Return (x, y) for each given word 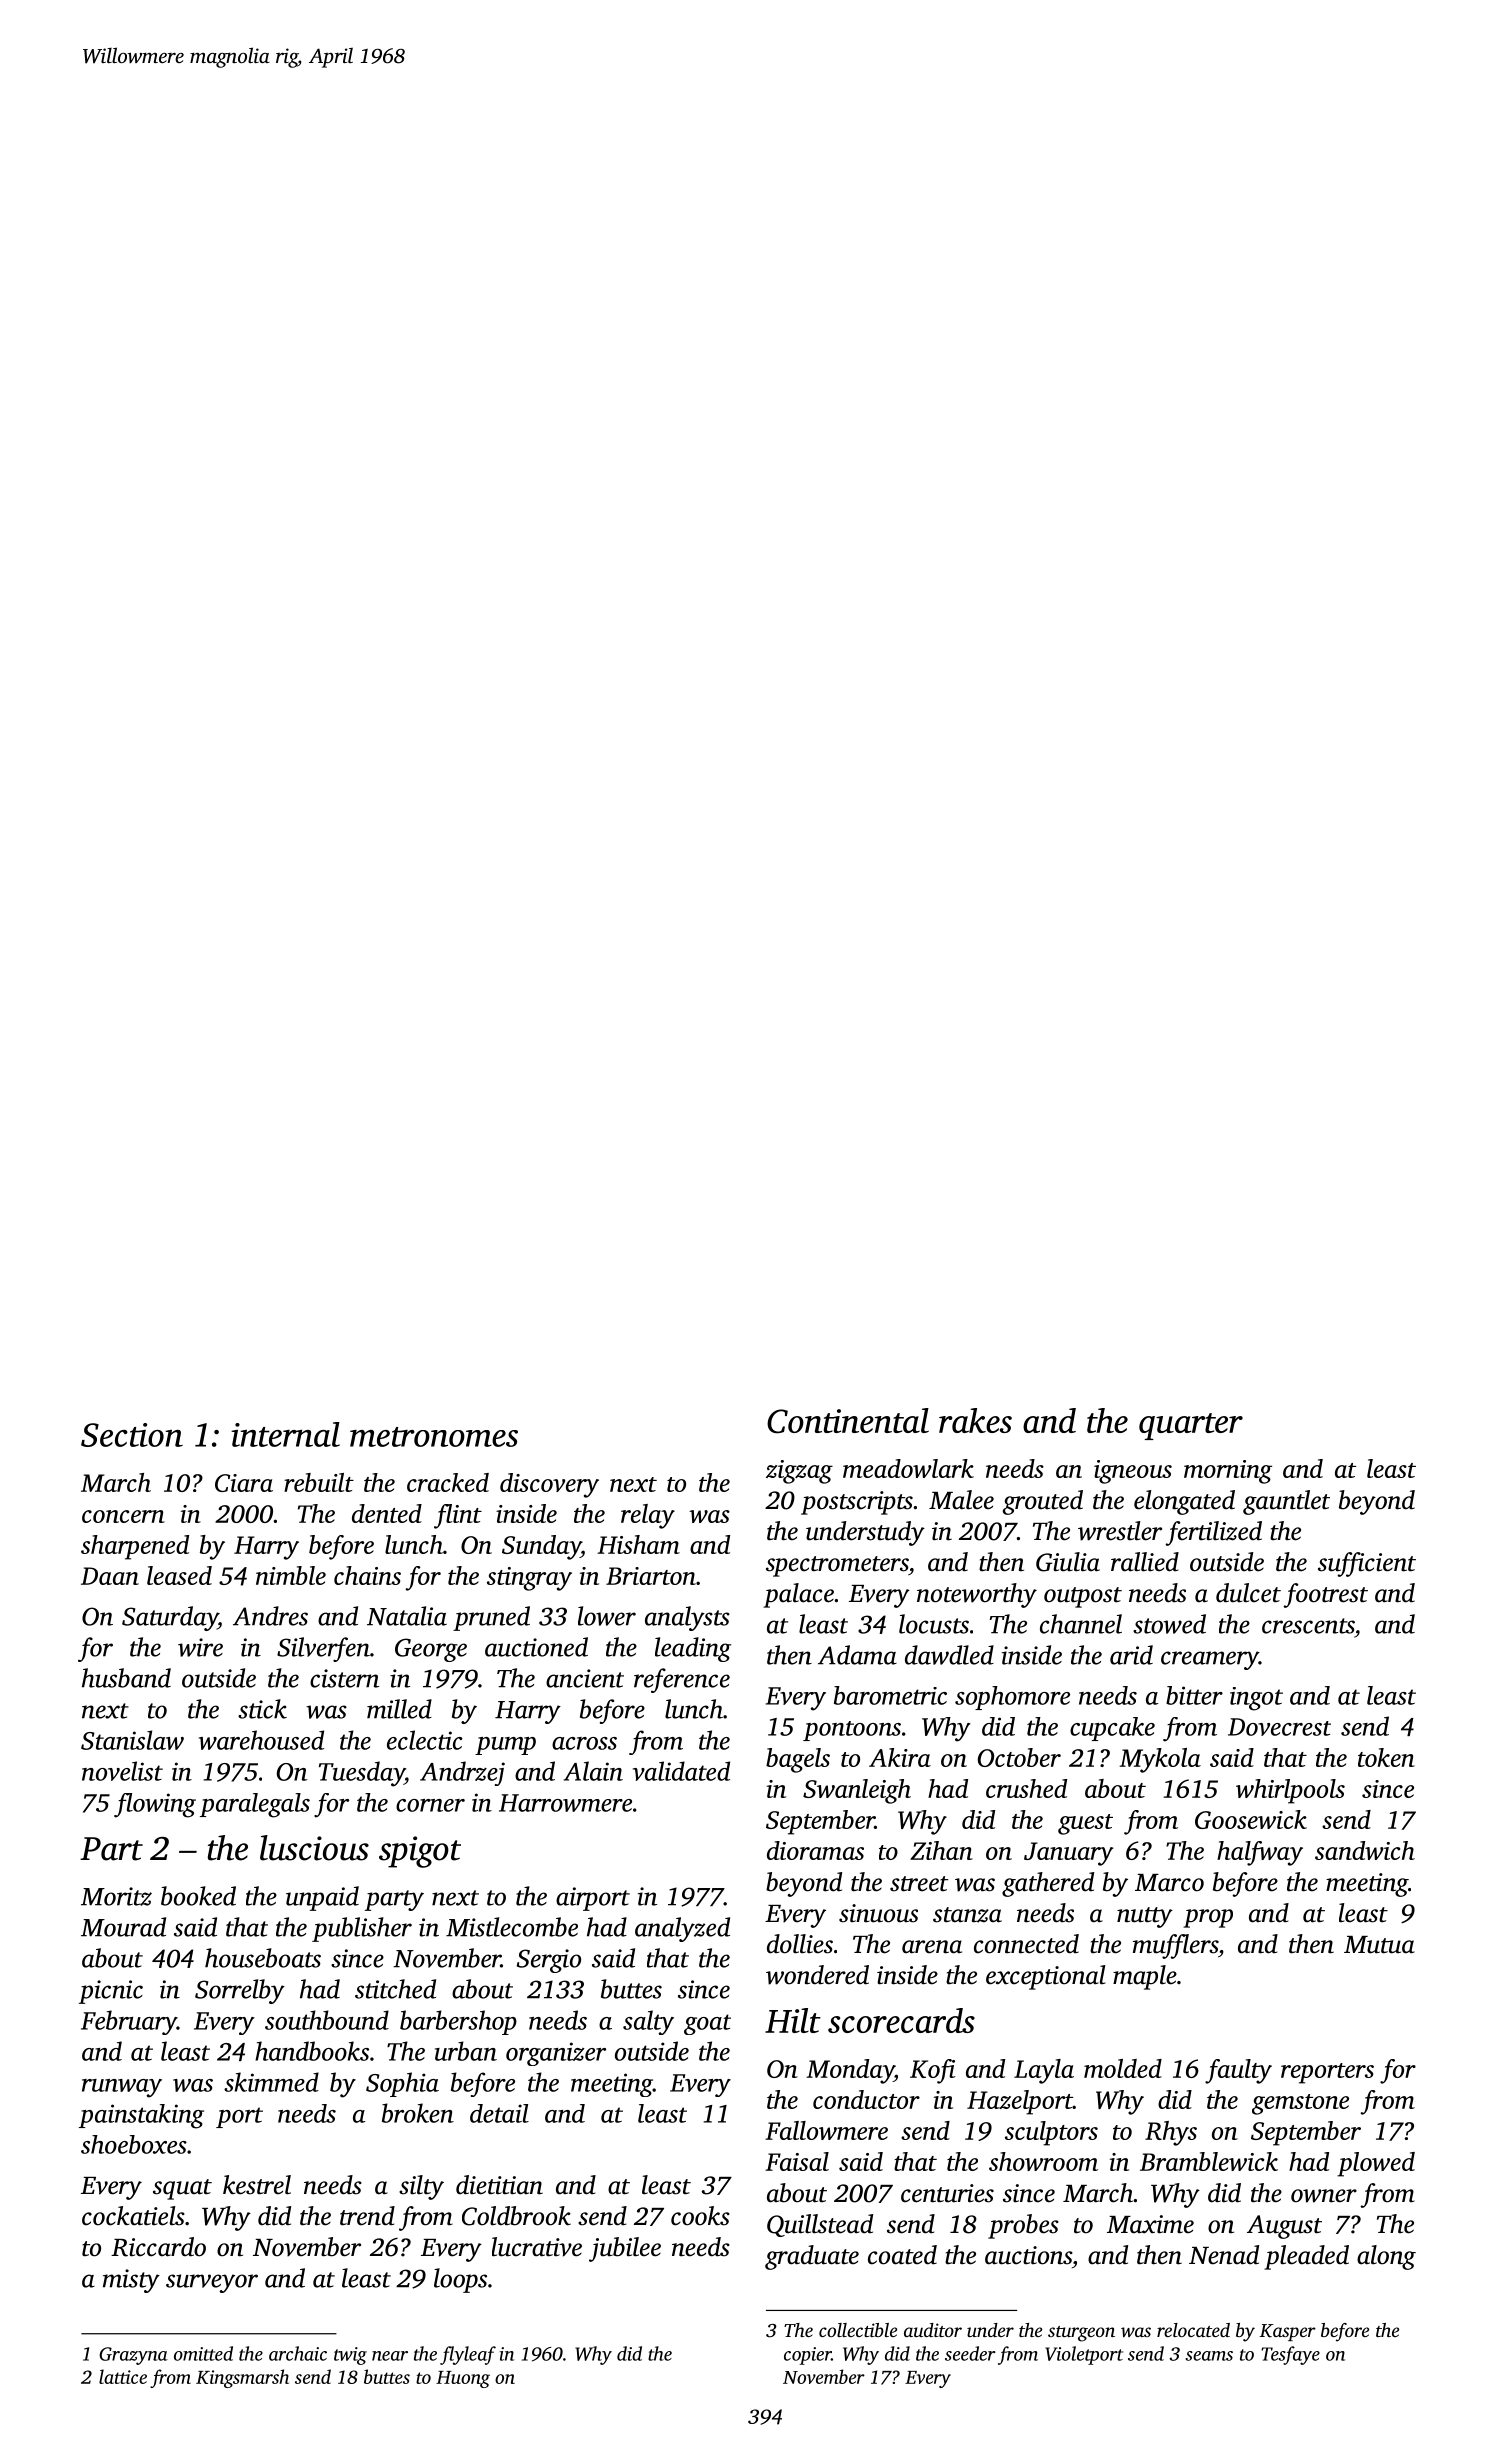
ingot (1256, 1699)
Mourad (123, 1927)
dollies (800, 1944)
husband (126, 1678)
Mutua (1379, 1945)
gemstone (1300, 2104)
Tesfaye (1290, 2355)
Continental (848, 1421)
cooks (700, 2216)
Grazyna (133, 2356)
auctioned (536, 1647)
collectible (858, 2330)
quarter (1191, 1426)
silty (421, 2187)
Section (132, 1435)
